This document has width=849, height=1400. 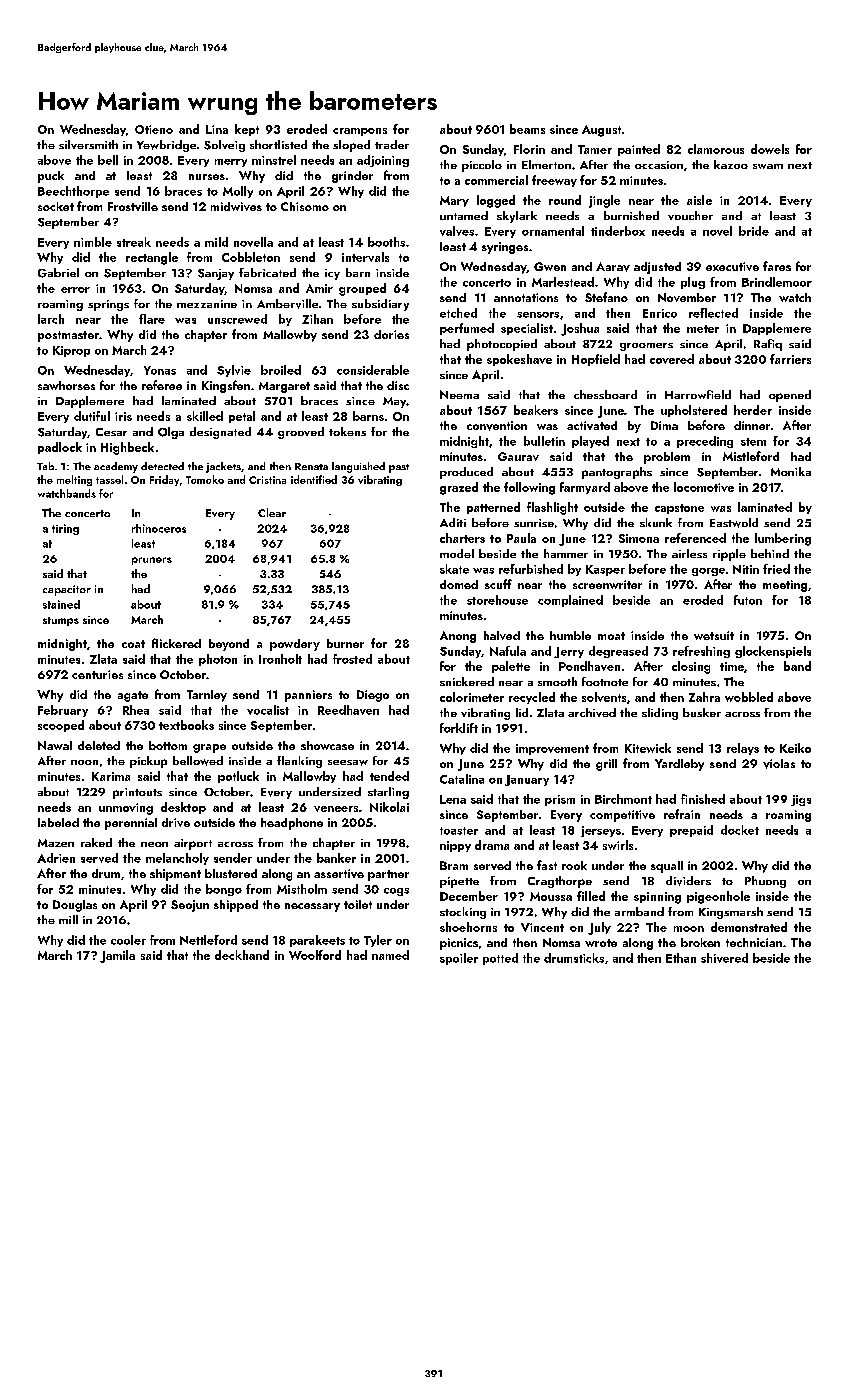 What do you see at coordinates (601, 131) in the document?
I see `August` at bounding box center [601, 131].
